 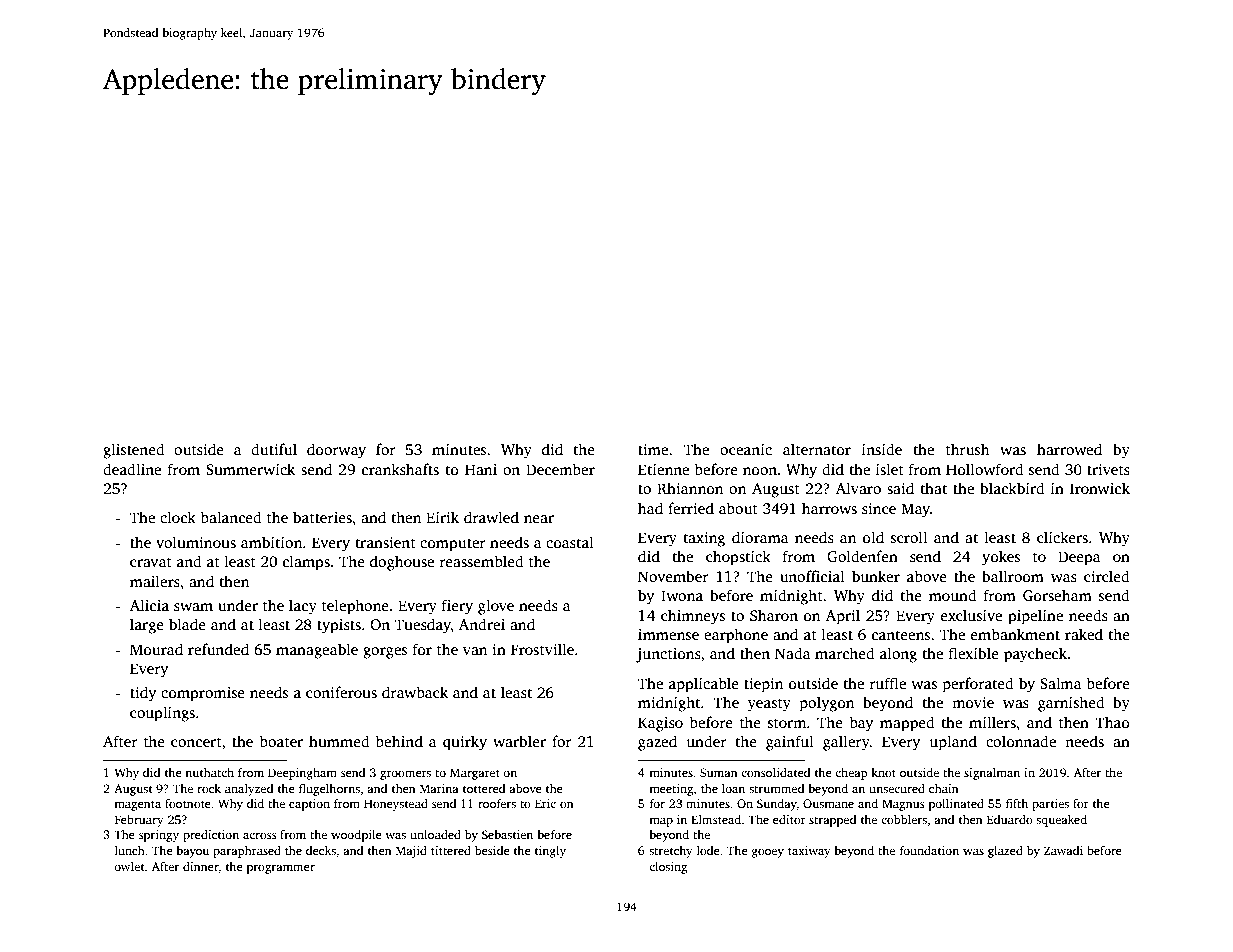 What do you see at coordinates (973, 702) in the document?
I see `movie` at bounding box center [973, 702].
